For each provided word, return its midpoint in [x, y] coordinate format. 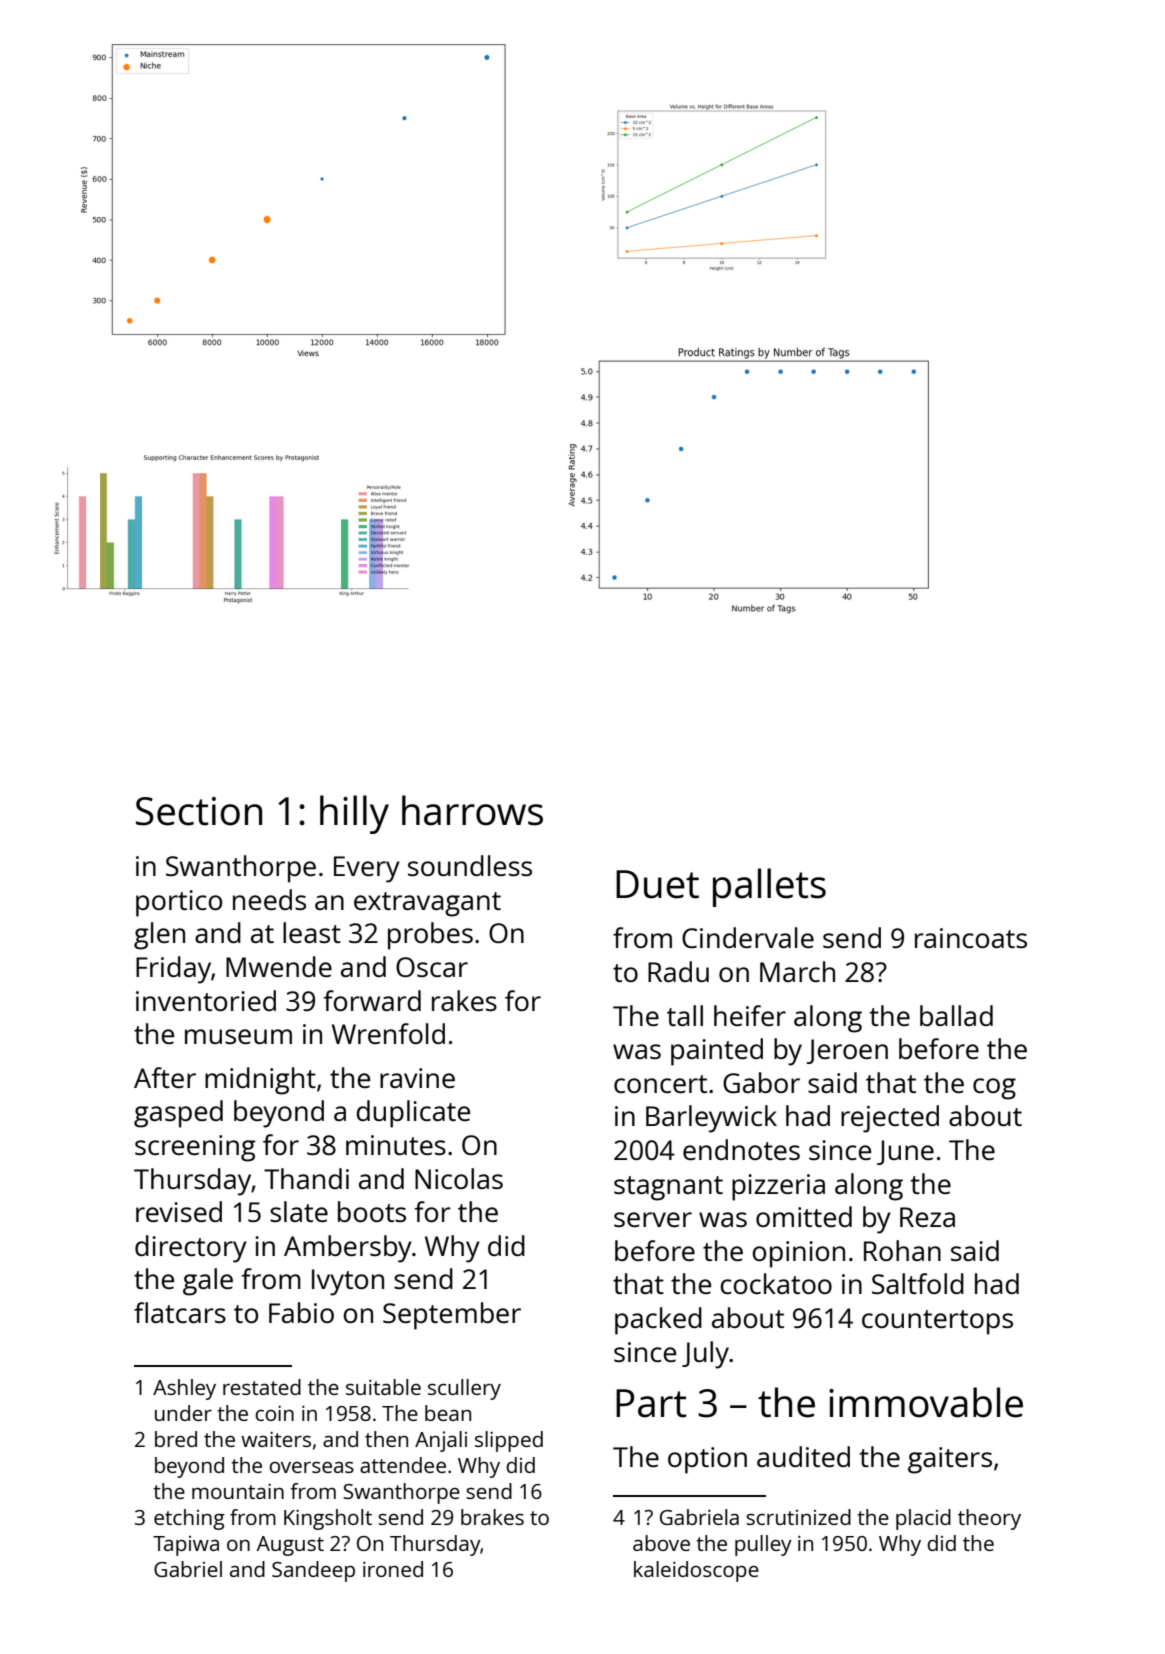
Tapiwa [186, 1546]
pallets [769, 887]
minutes [396, 1145]
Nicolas [459, 1178]
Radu [678, 971]
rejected [890, 1119]
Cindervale [748, 937]
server [653, 1219]
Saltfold [918, 1283]
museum [238, 1036]
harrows [472, 810]
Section [199, 811]
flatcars [180, 1312]
